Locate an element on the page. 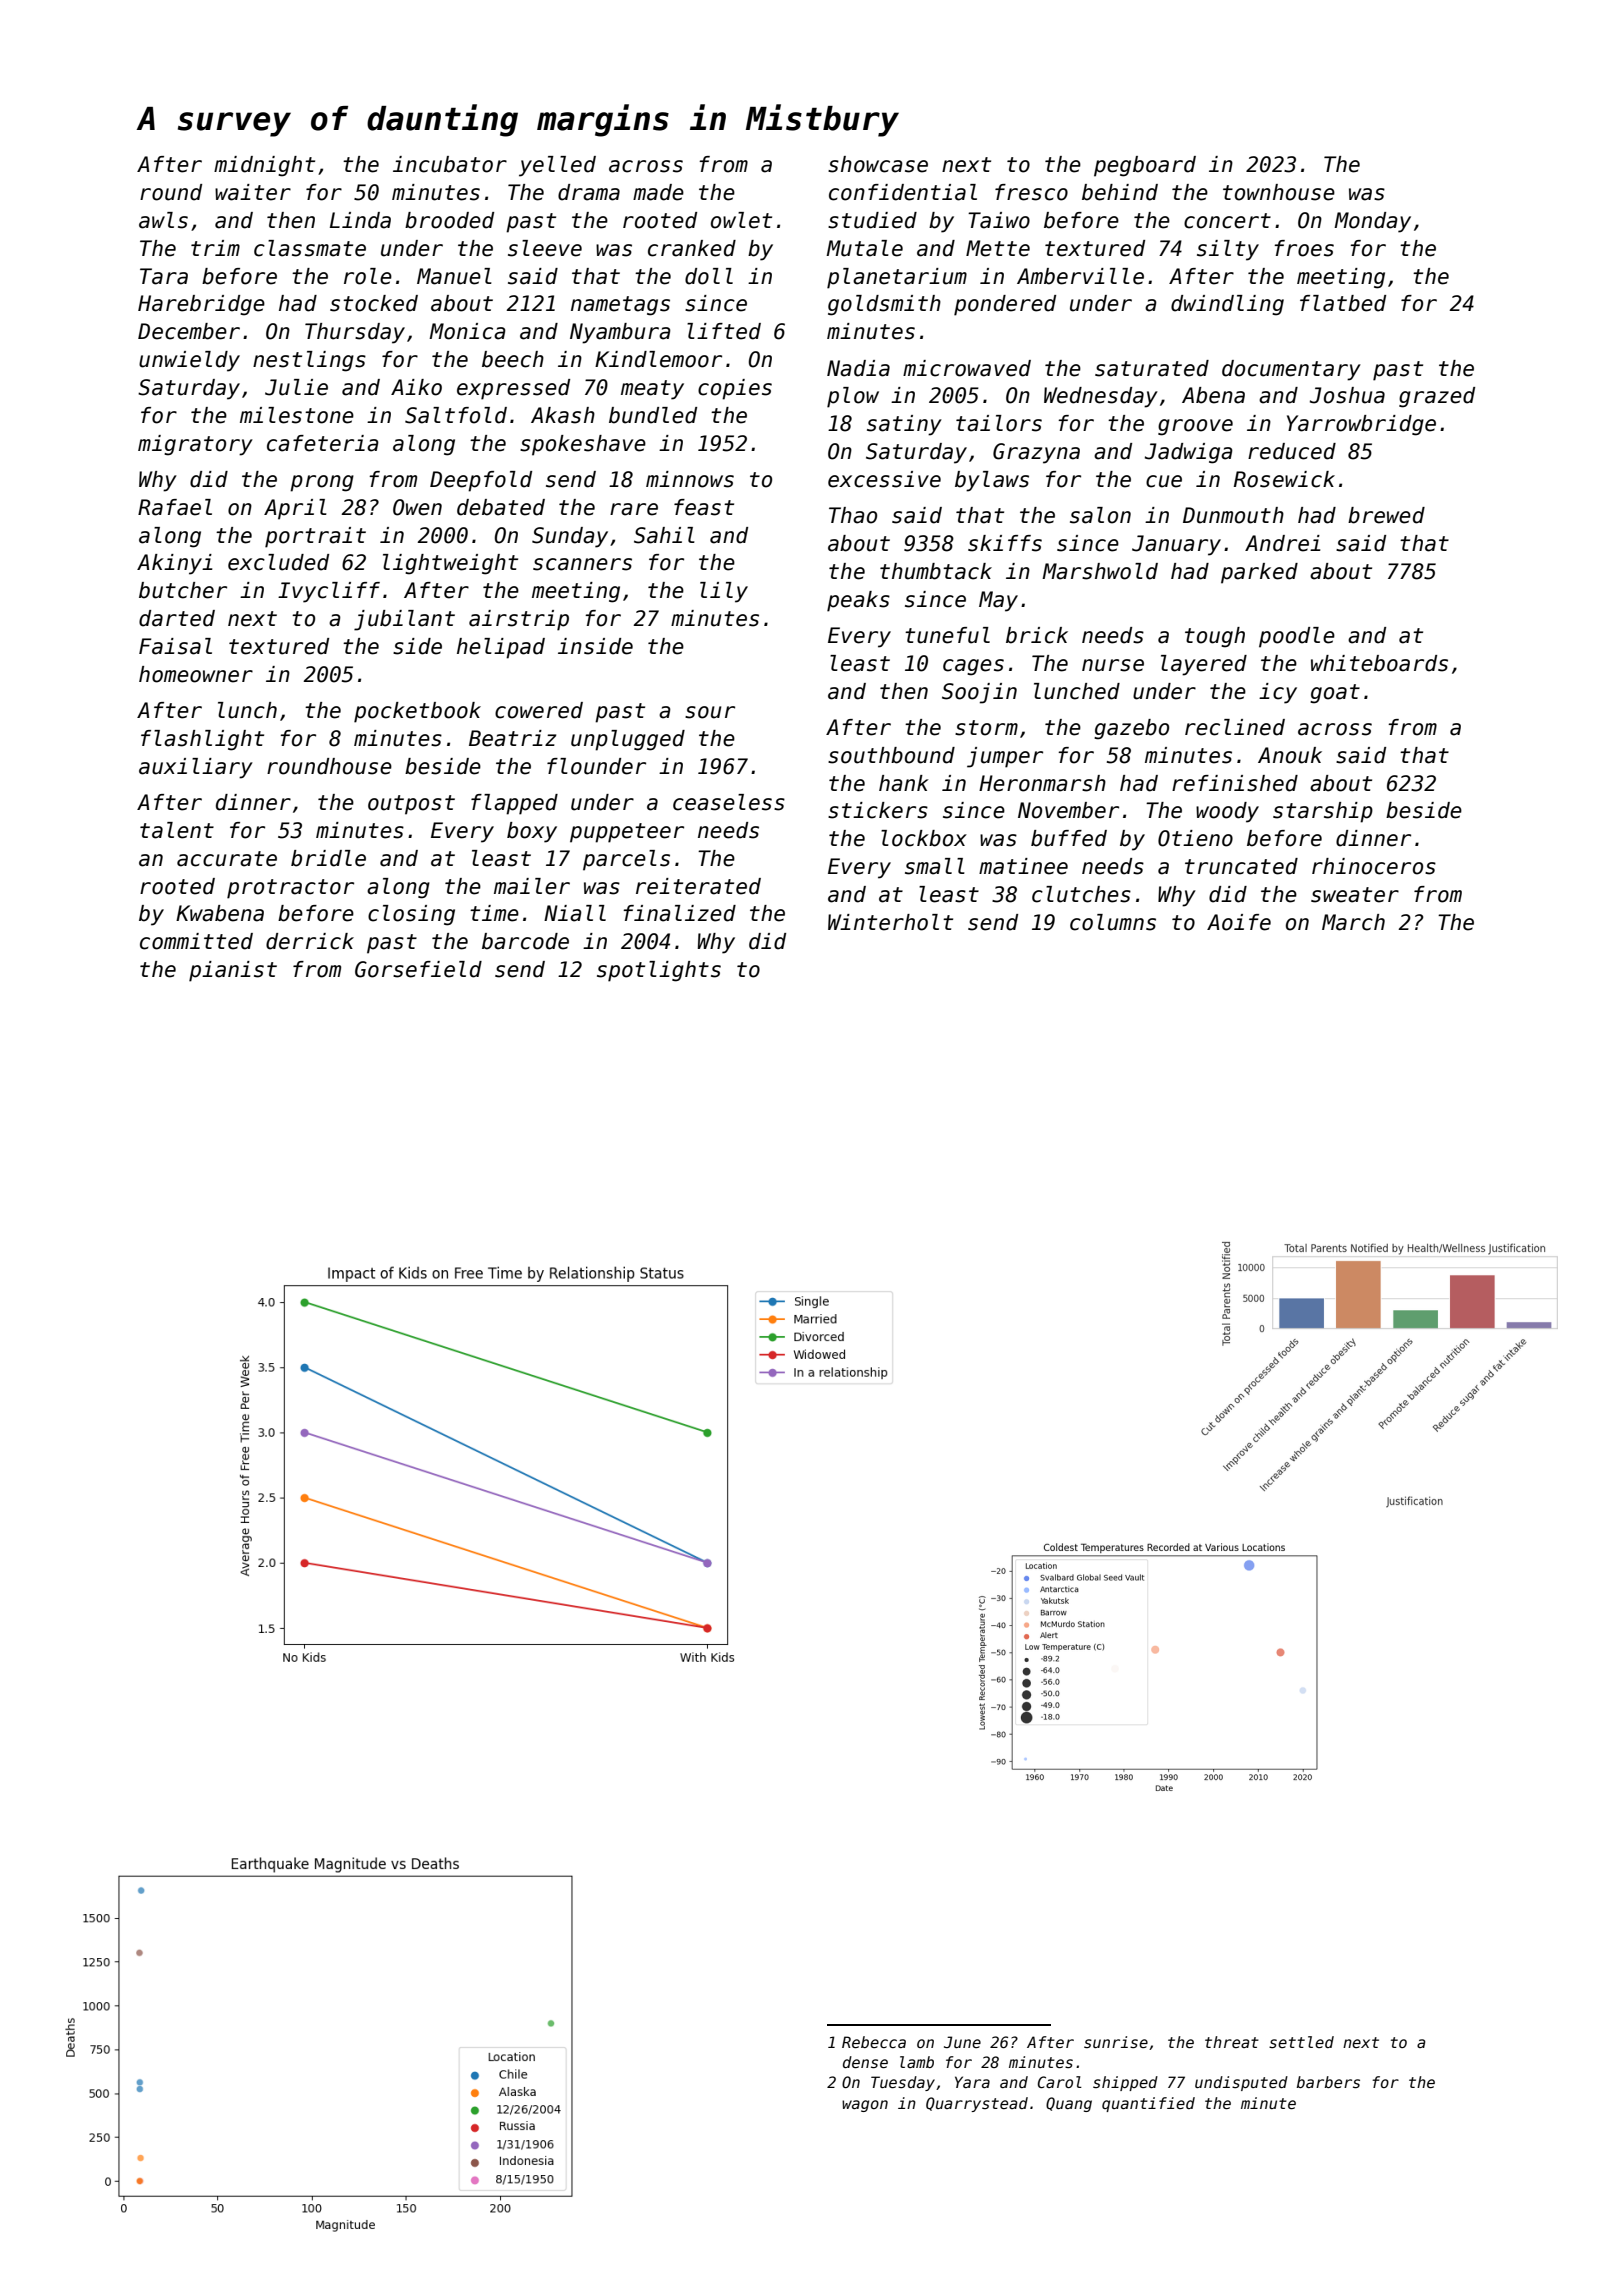 This image has width=1620, height=2292. tailors is located at coordinates (999, 423).
